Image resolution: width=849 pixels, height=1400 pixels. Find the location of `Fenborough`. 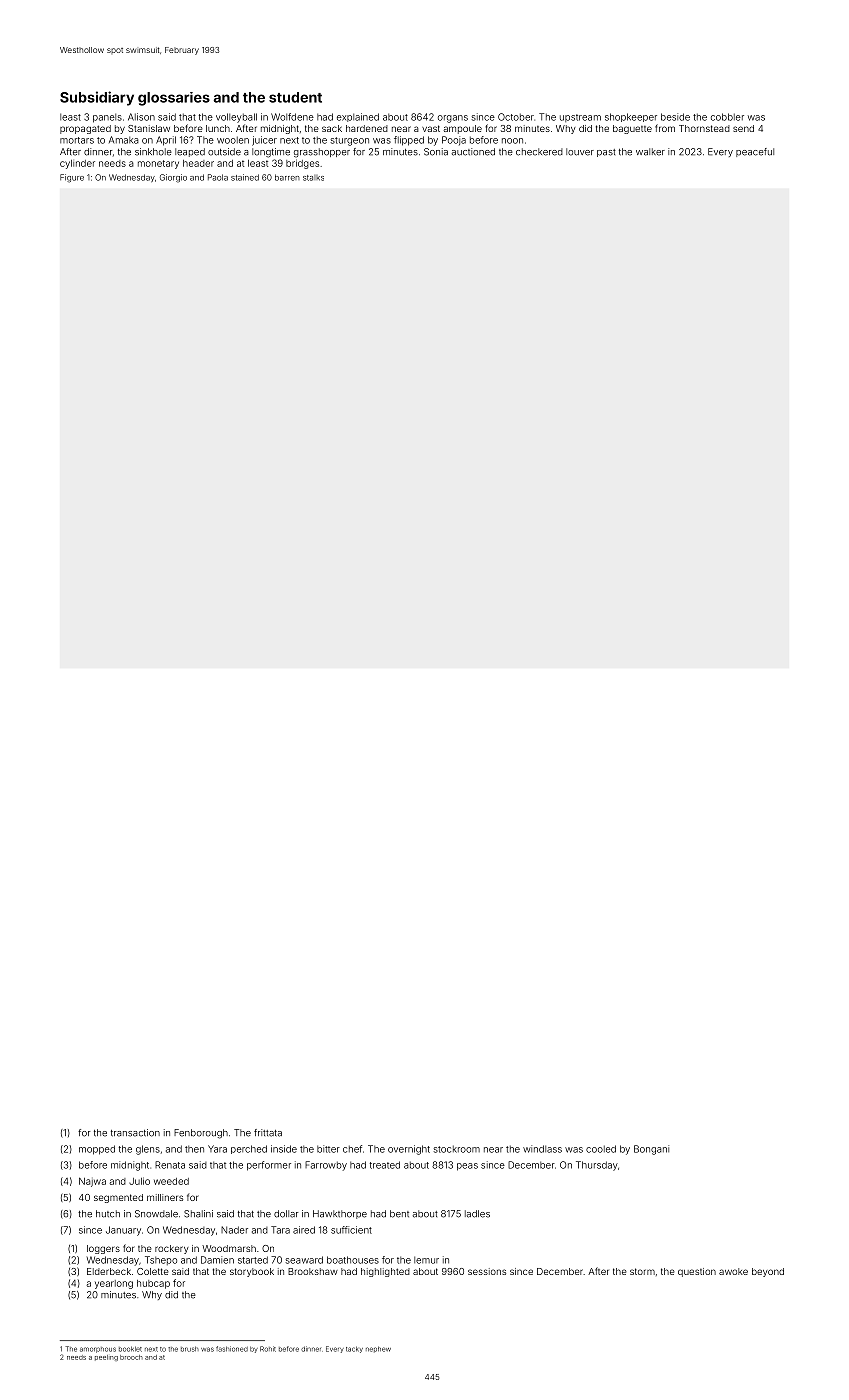

Fenborough is located at coordinates (201, 1134).
